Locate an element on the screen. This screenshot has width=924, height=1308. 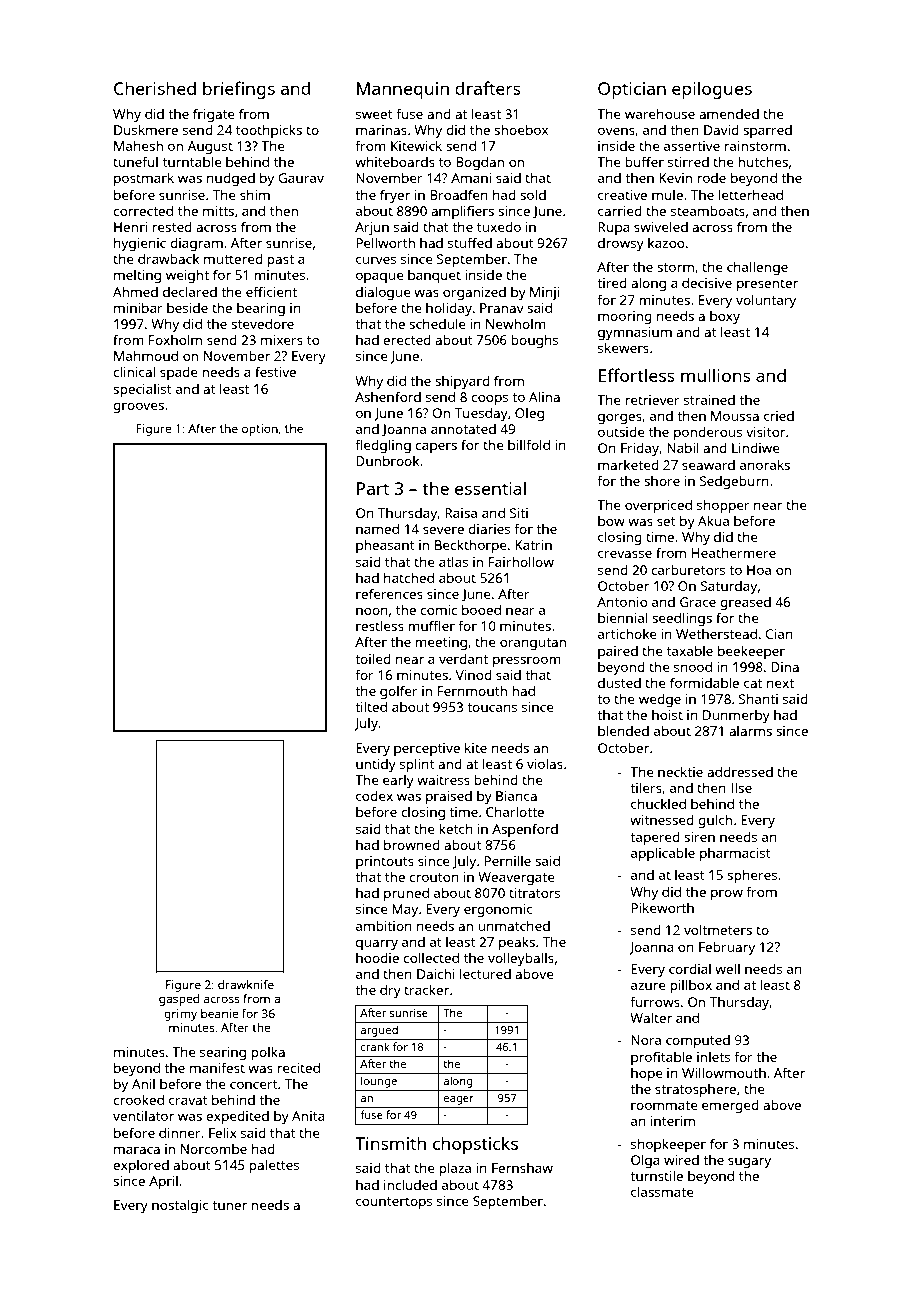
Hoa is located at coordinates (759, 570).
